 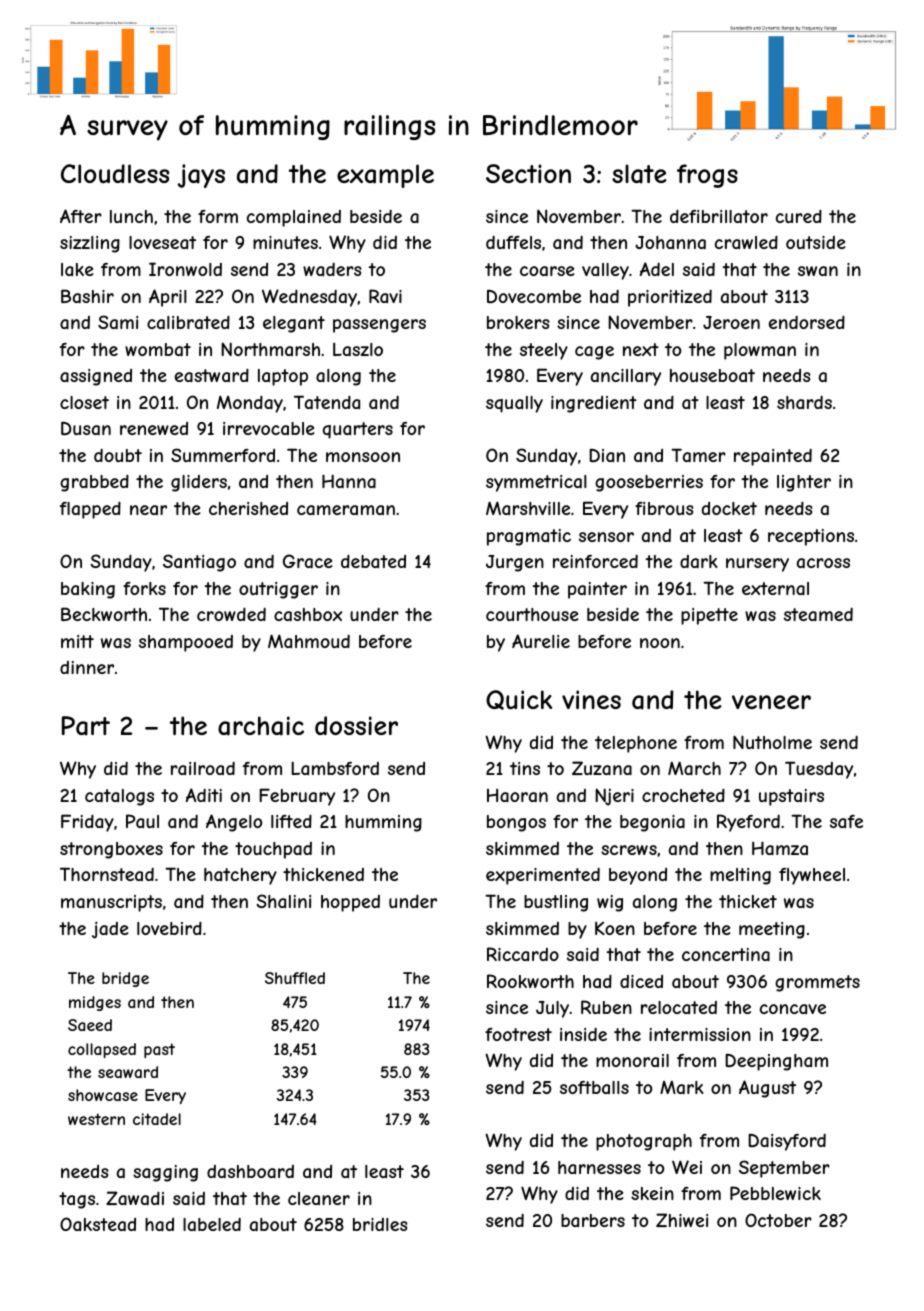 I want to click on collapsed, so click(x=102, y=1050).
